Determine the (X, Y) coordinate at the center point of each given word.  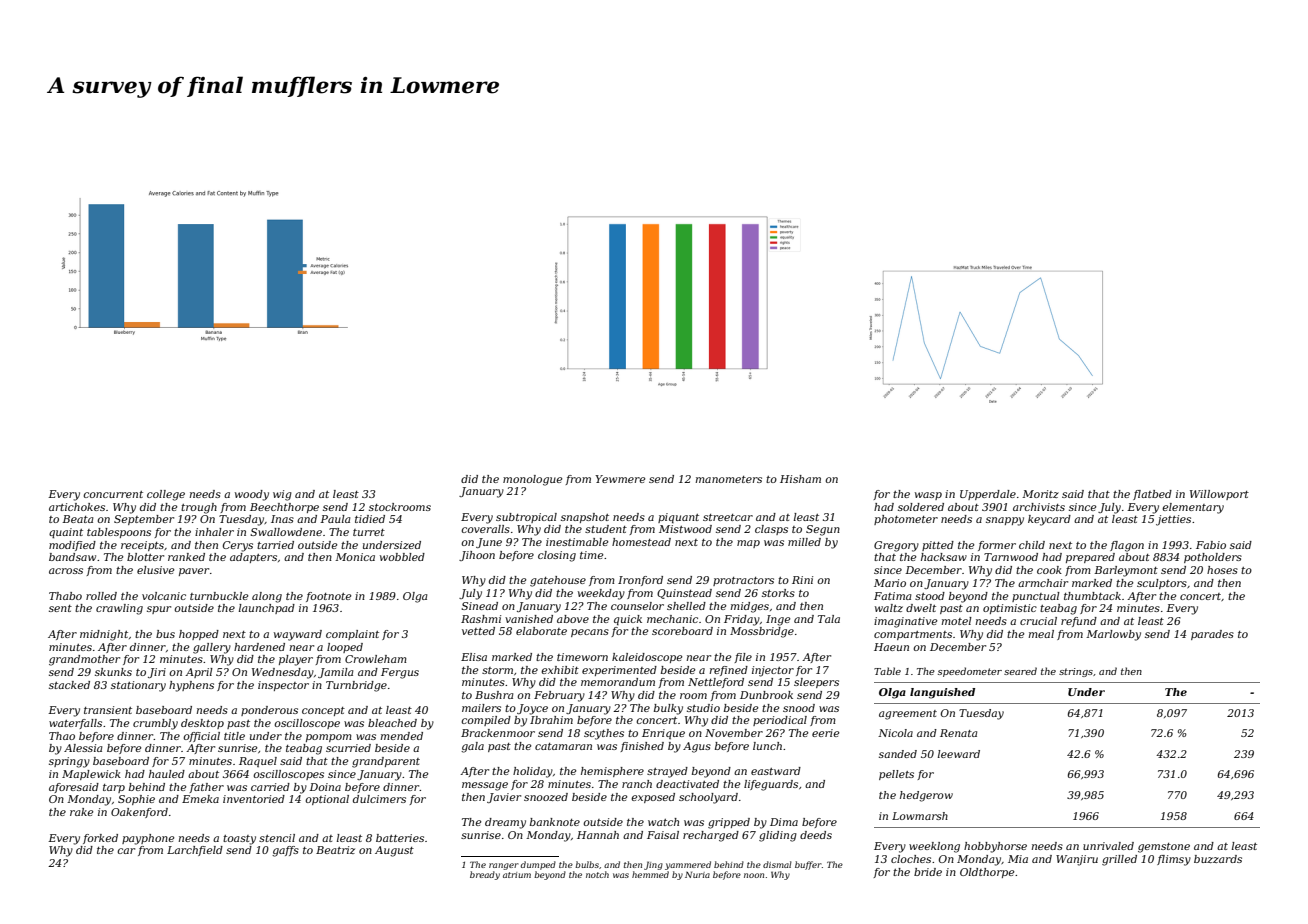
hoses (1222, 570)
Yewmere (620, 479)
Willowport (1219, 495)
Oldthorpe (987, 873)
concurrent (113, 494)
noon (754, 875)
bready (485, 875)
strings (1076, 672)
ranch (637, 784)
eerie (825, 733)
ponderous (269, 711)
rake (81, 812)
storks (778, 593)
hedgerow (926, 796)
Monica (355, 557)
